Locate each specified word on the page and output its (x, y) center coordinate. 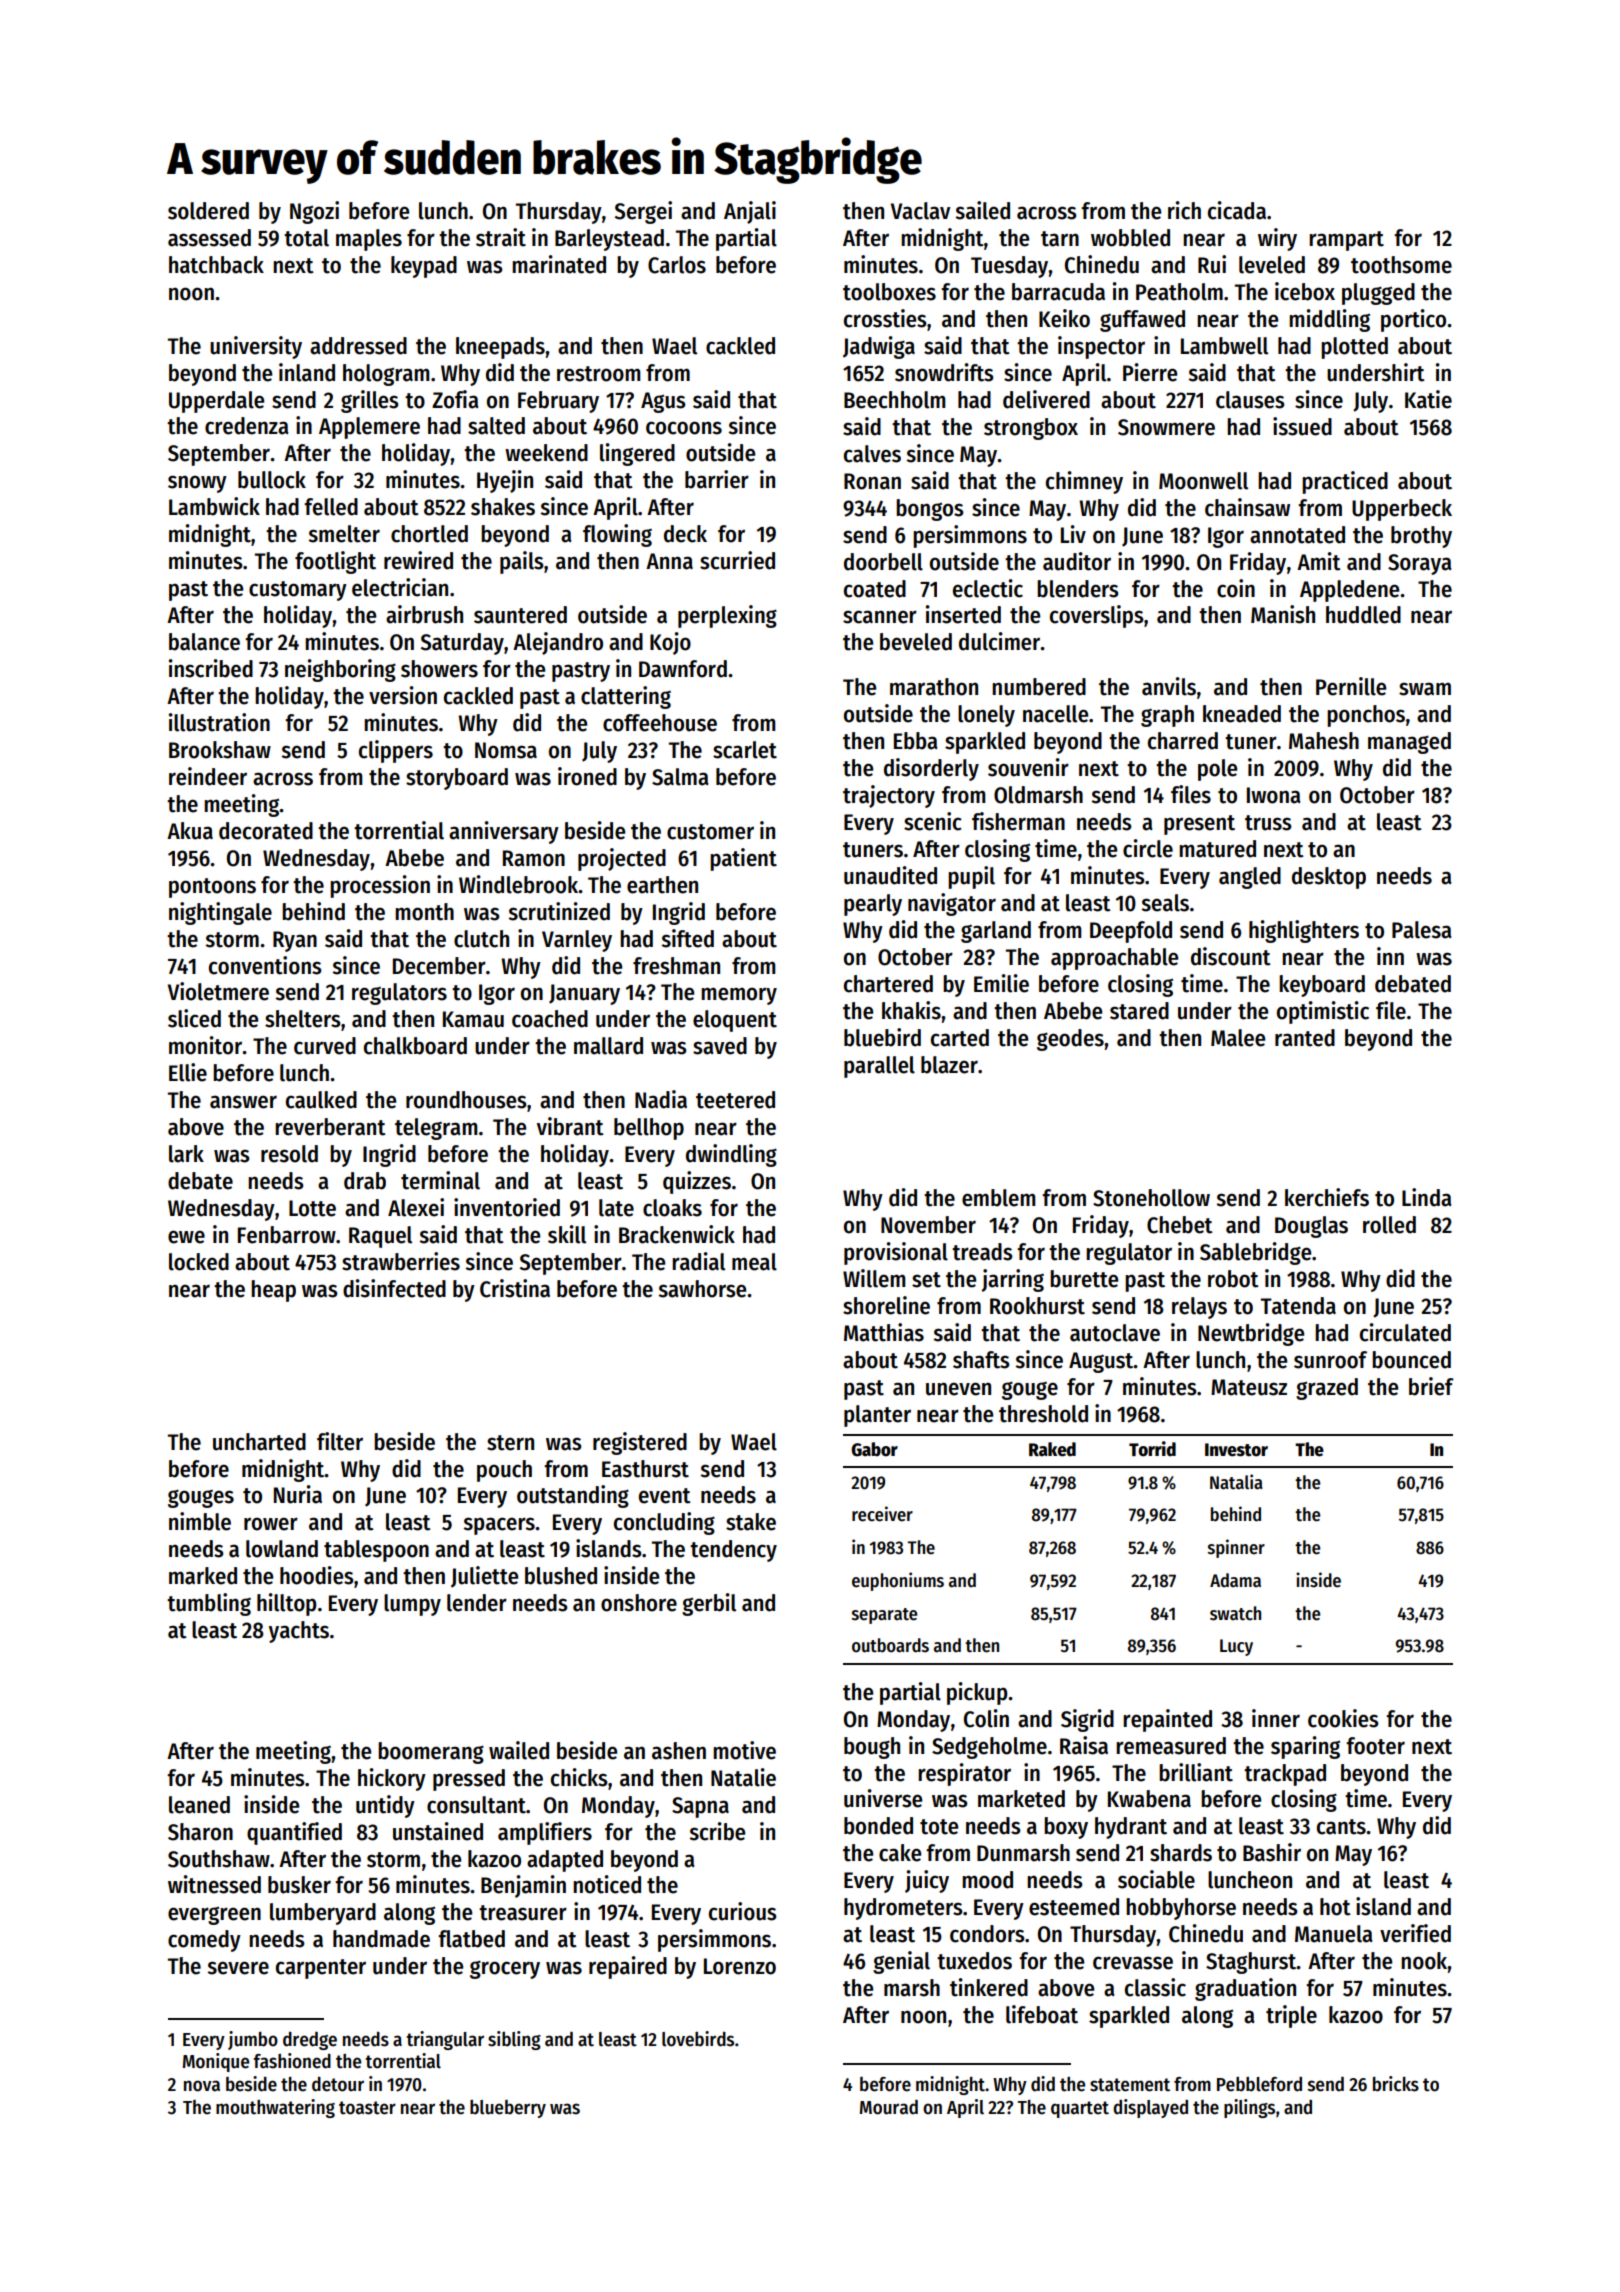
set (926, 1280)
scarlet (745, 750)
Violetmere (218, 991)
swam (1425, 689)
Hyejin (505, 481)
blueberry (508, 2109)
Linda (1427, 1197)
